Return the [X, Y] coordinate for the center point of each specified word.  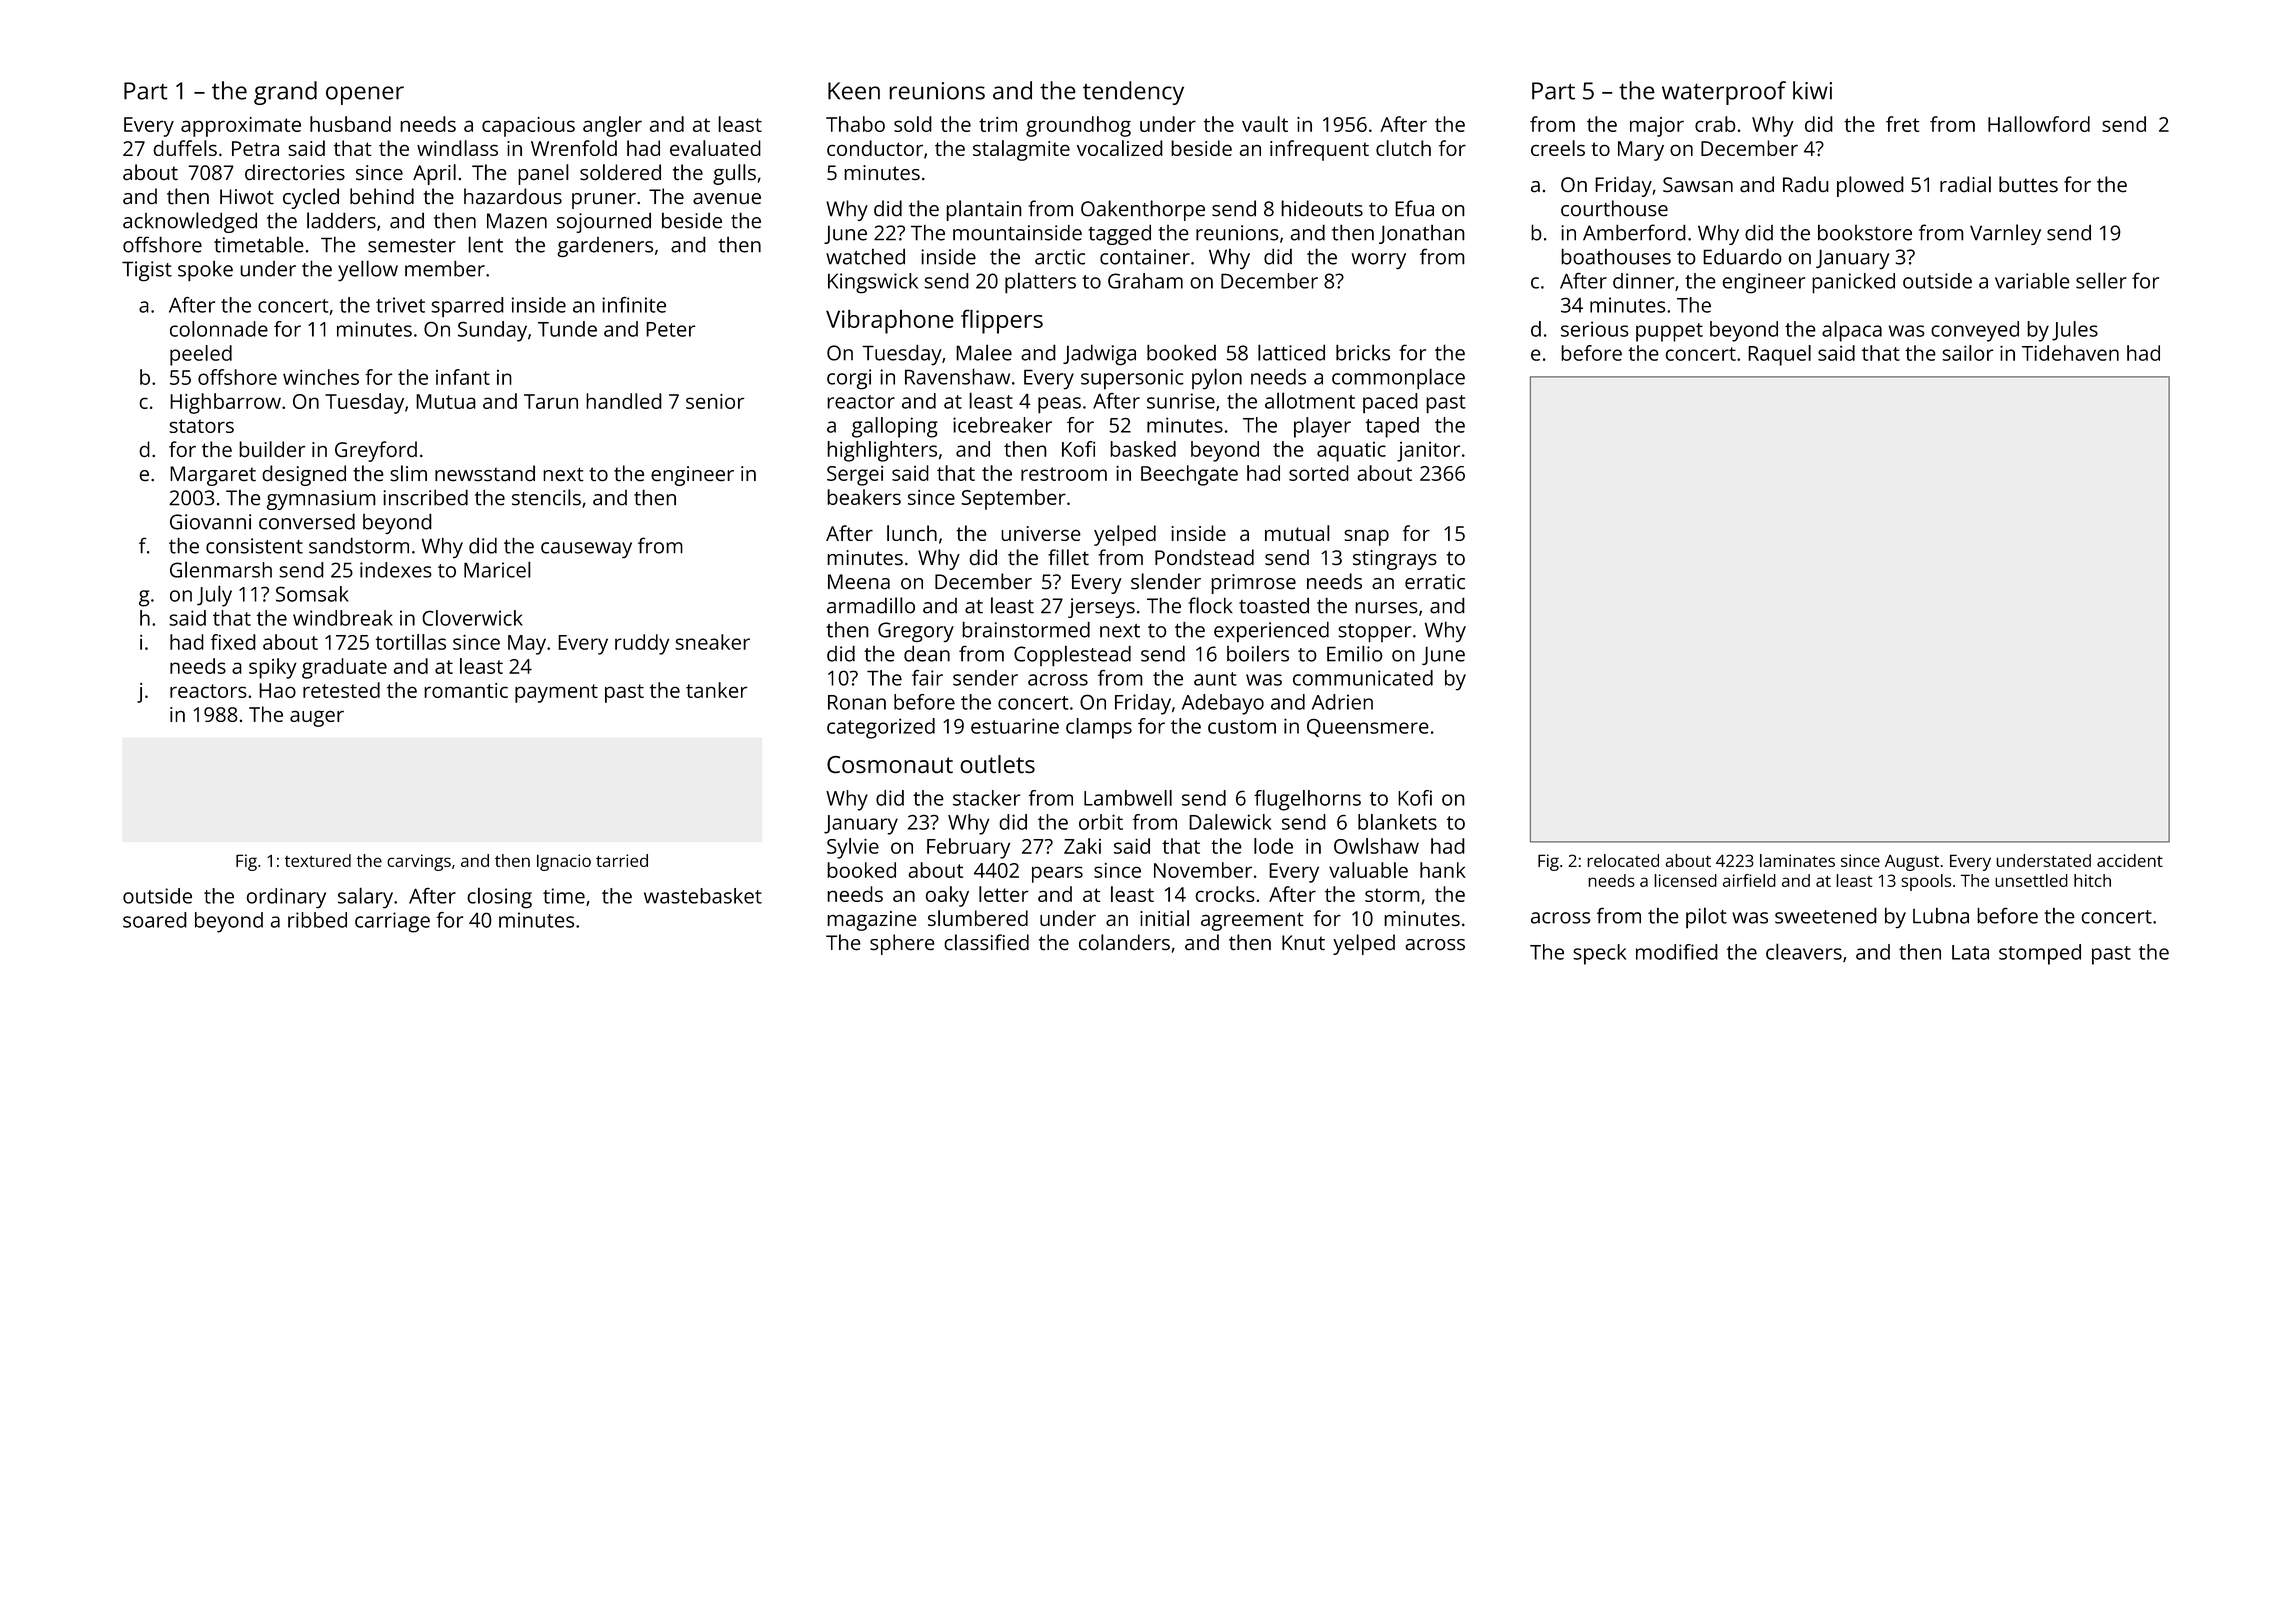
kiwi [1812, 90]
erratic [1435, 582]
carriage [392, 922]
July [214, 596]
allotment [1310, 400]
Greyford [376, 451]
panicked [1853, 283]
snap [1366, 538]
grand [285, 93]
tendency [1133, 93]
